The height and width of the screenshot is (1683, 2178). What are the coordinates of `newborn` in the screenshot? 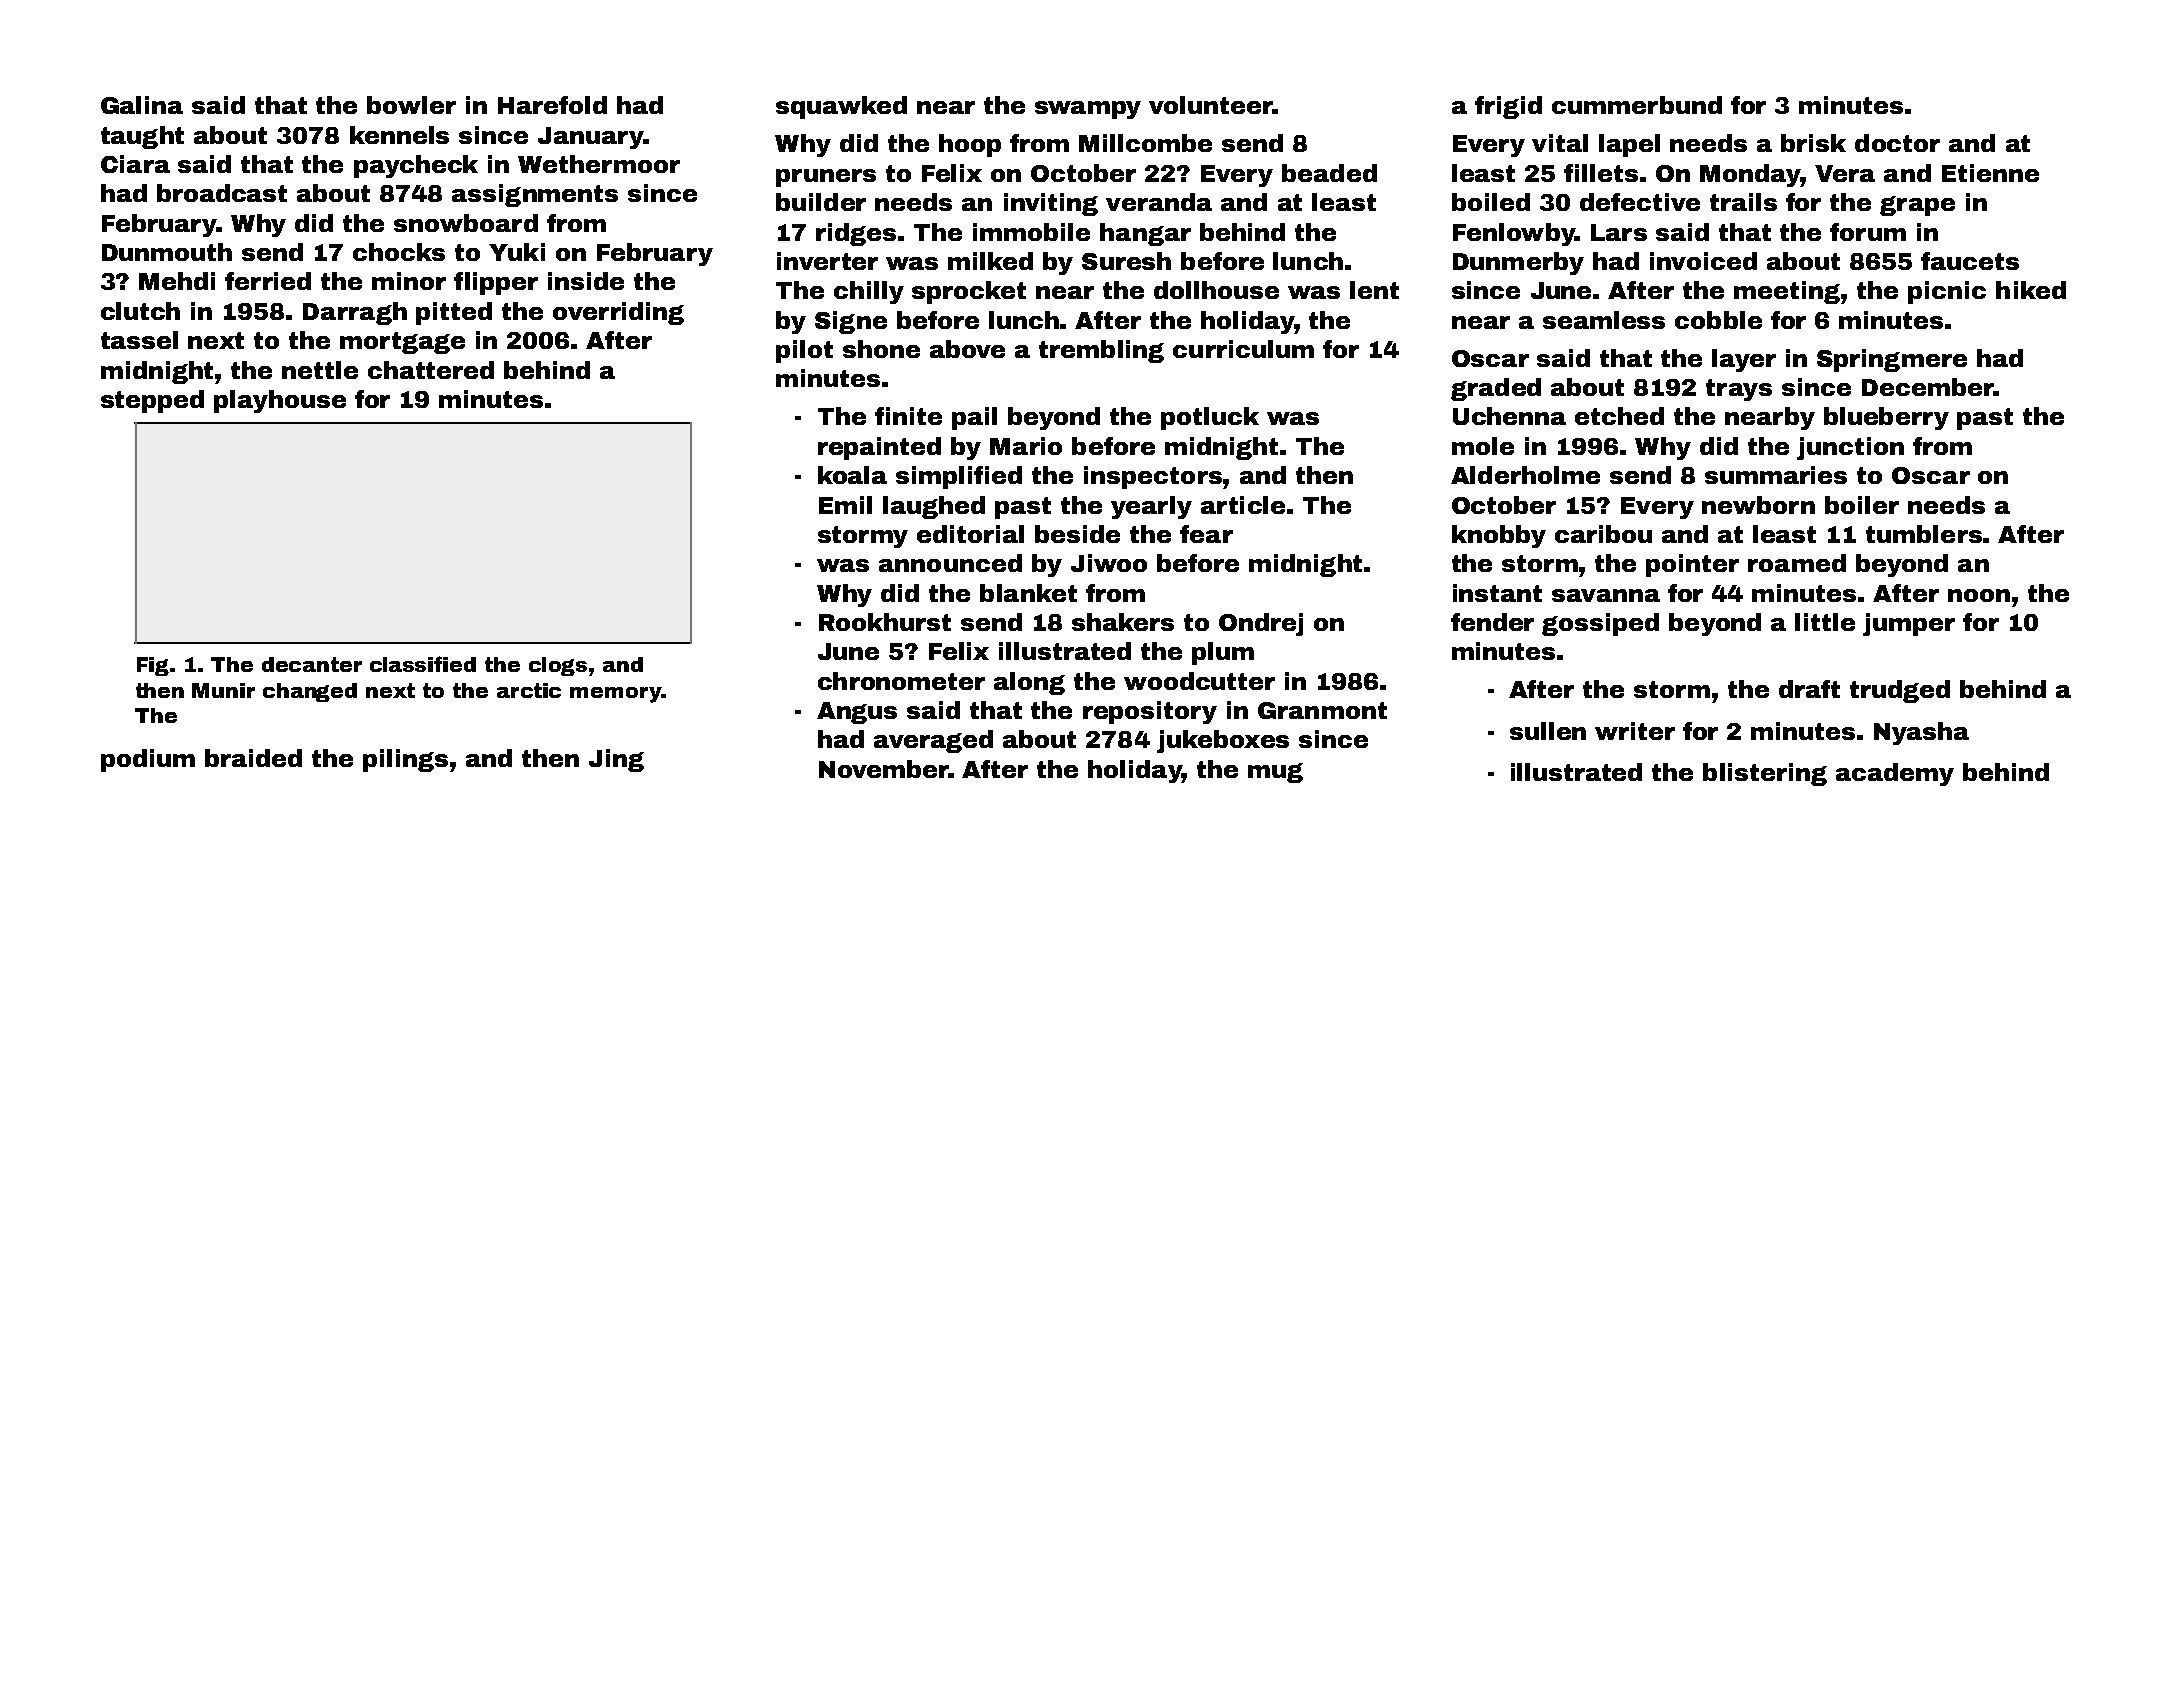 It's located at (1758, 505).
